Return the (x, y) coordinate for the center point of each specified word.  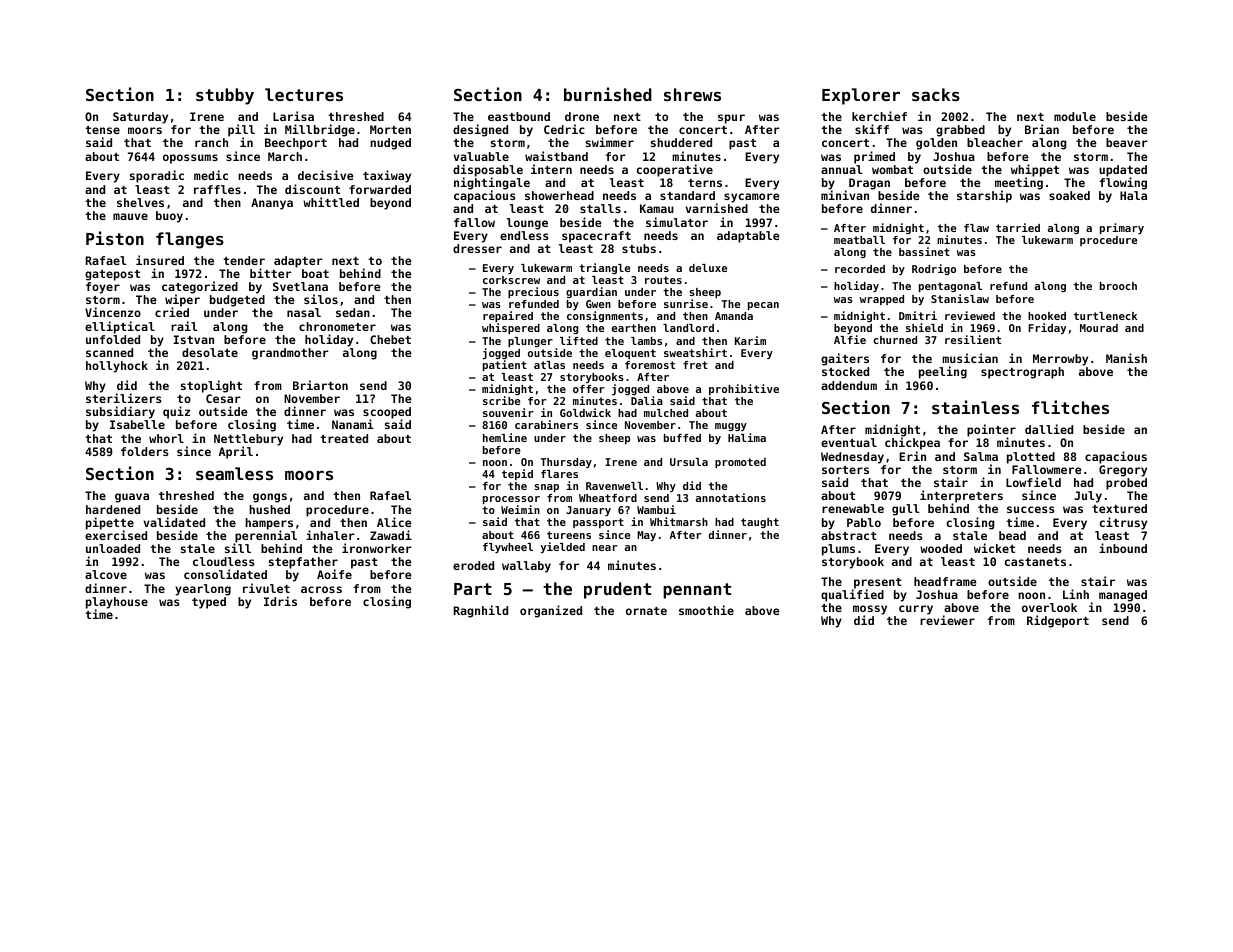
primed (874, 157)
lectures (304, 94)
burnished (608, 94)
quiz (176, 412)
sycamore (752, 198)
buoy (169, 217)
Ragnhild (481, 611)
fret (695, 365)
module (1075, 116)
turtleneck (1105, 316)
